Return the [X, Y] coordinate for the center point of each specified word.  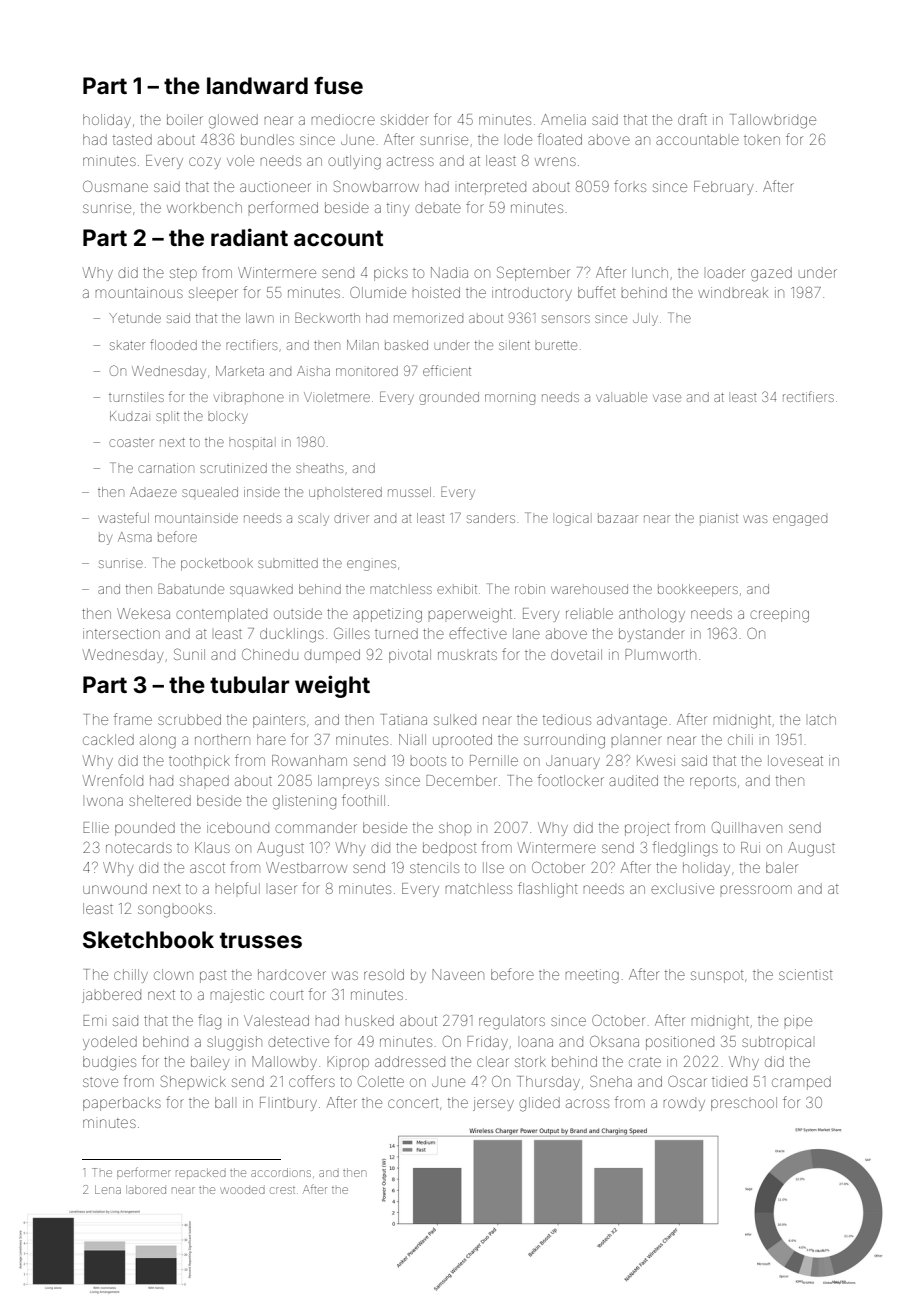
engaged [800, 520]
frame [133, 719]
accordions [281, 1172]
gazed [771, 274]
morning [510, 399]
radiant [249, 237]
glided [539, 1104]
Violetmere [337, 397]
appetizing [387, 615]
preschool [744, 1104]
